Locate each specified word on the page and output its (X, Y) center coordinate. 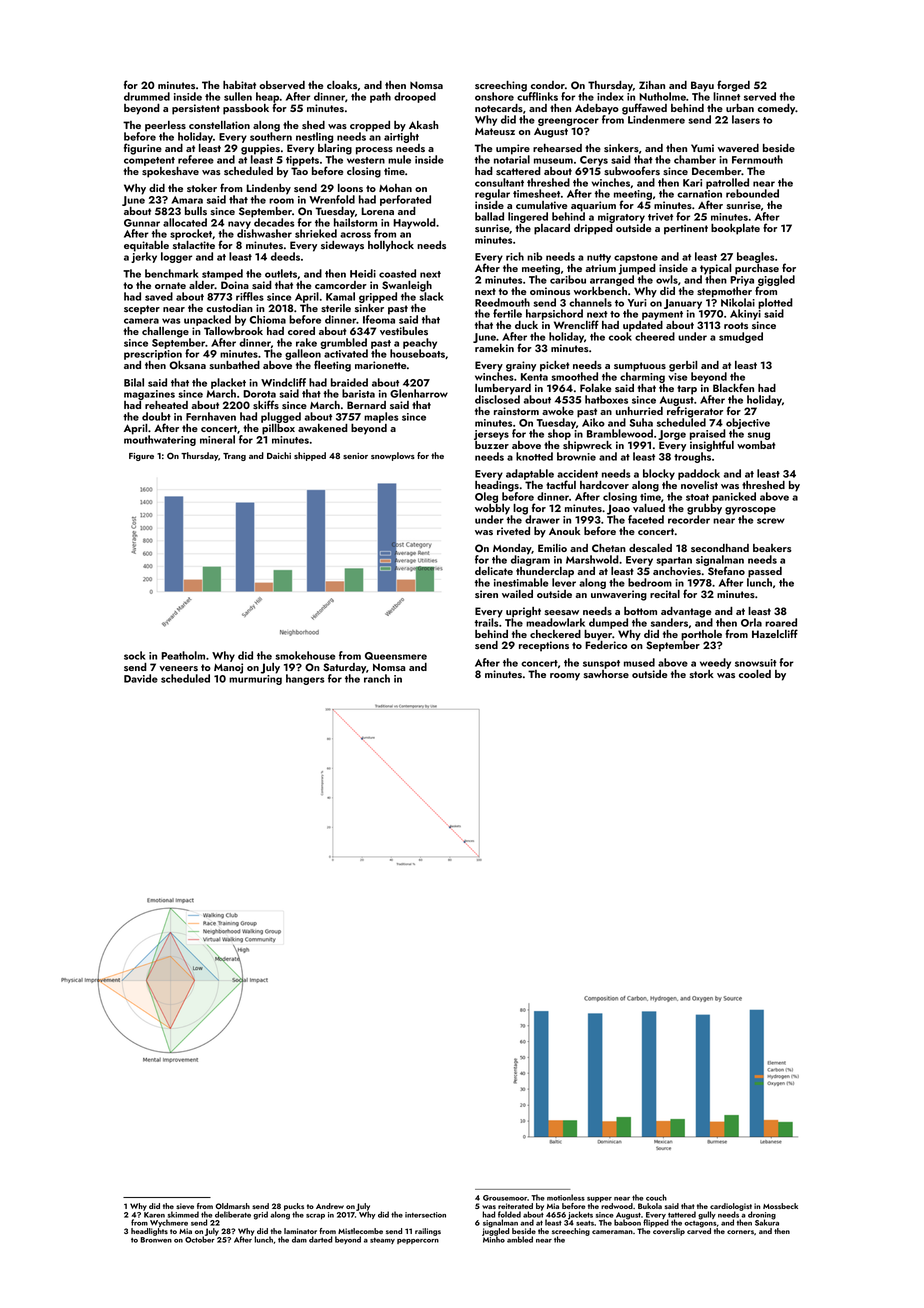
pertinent (686, 229)
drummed (147, 96)
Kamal (340, 296)
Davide (141, 678)
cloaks (342, 85)
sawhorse (606, 674)
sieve (185, 1206)
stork (702, 674)
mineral (217, 439)
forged (733, 86)
